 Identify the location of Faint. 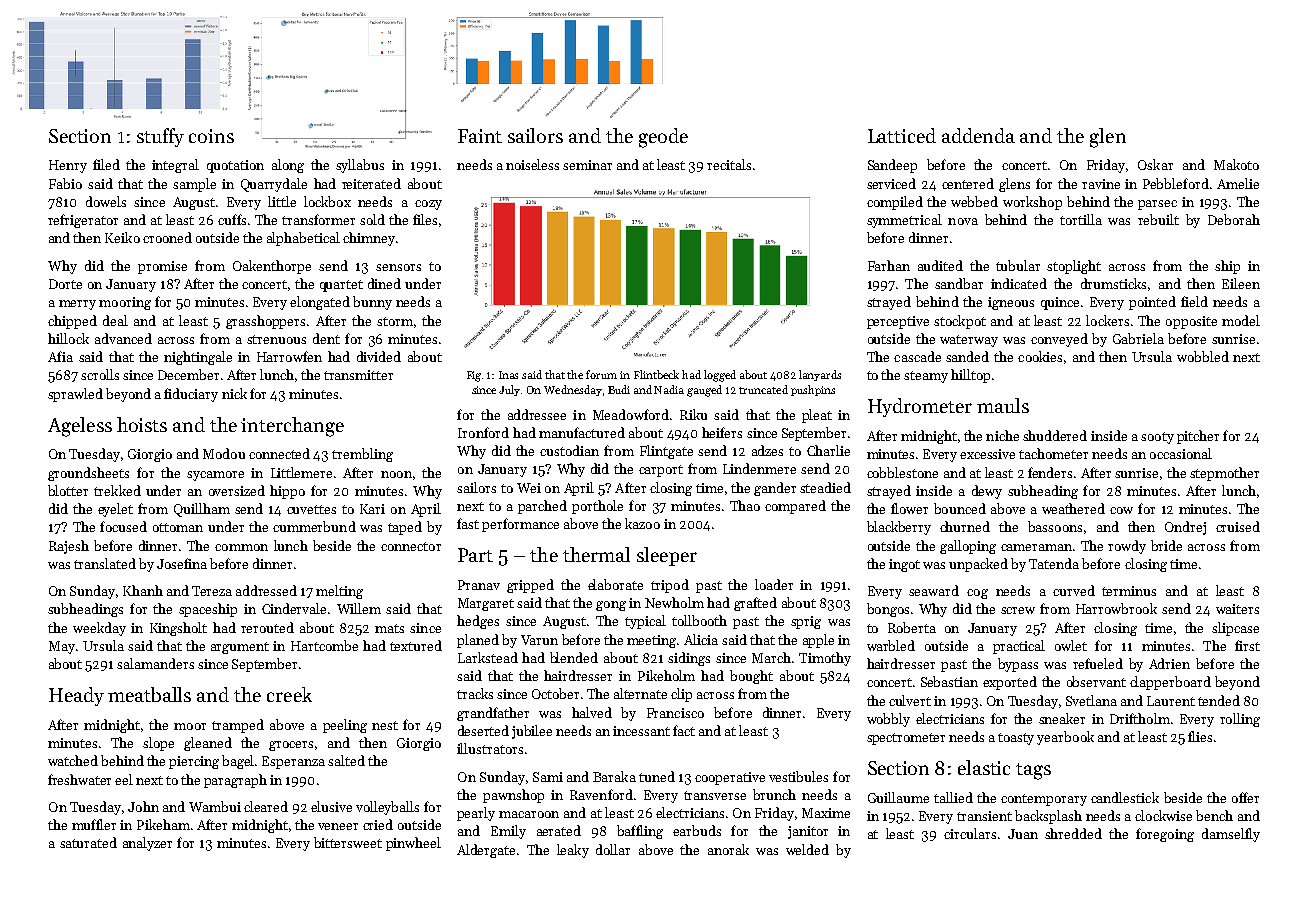
(480, 136).
